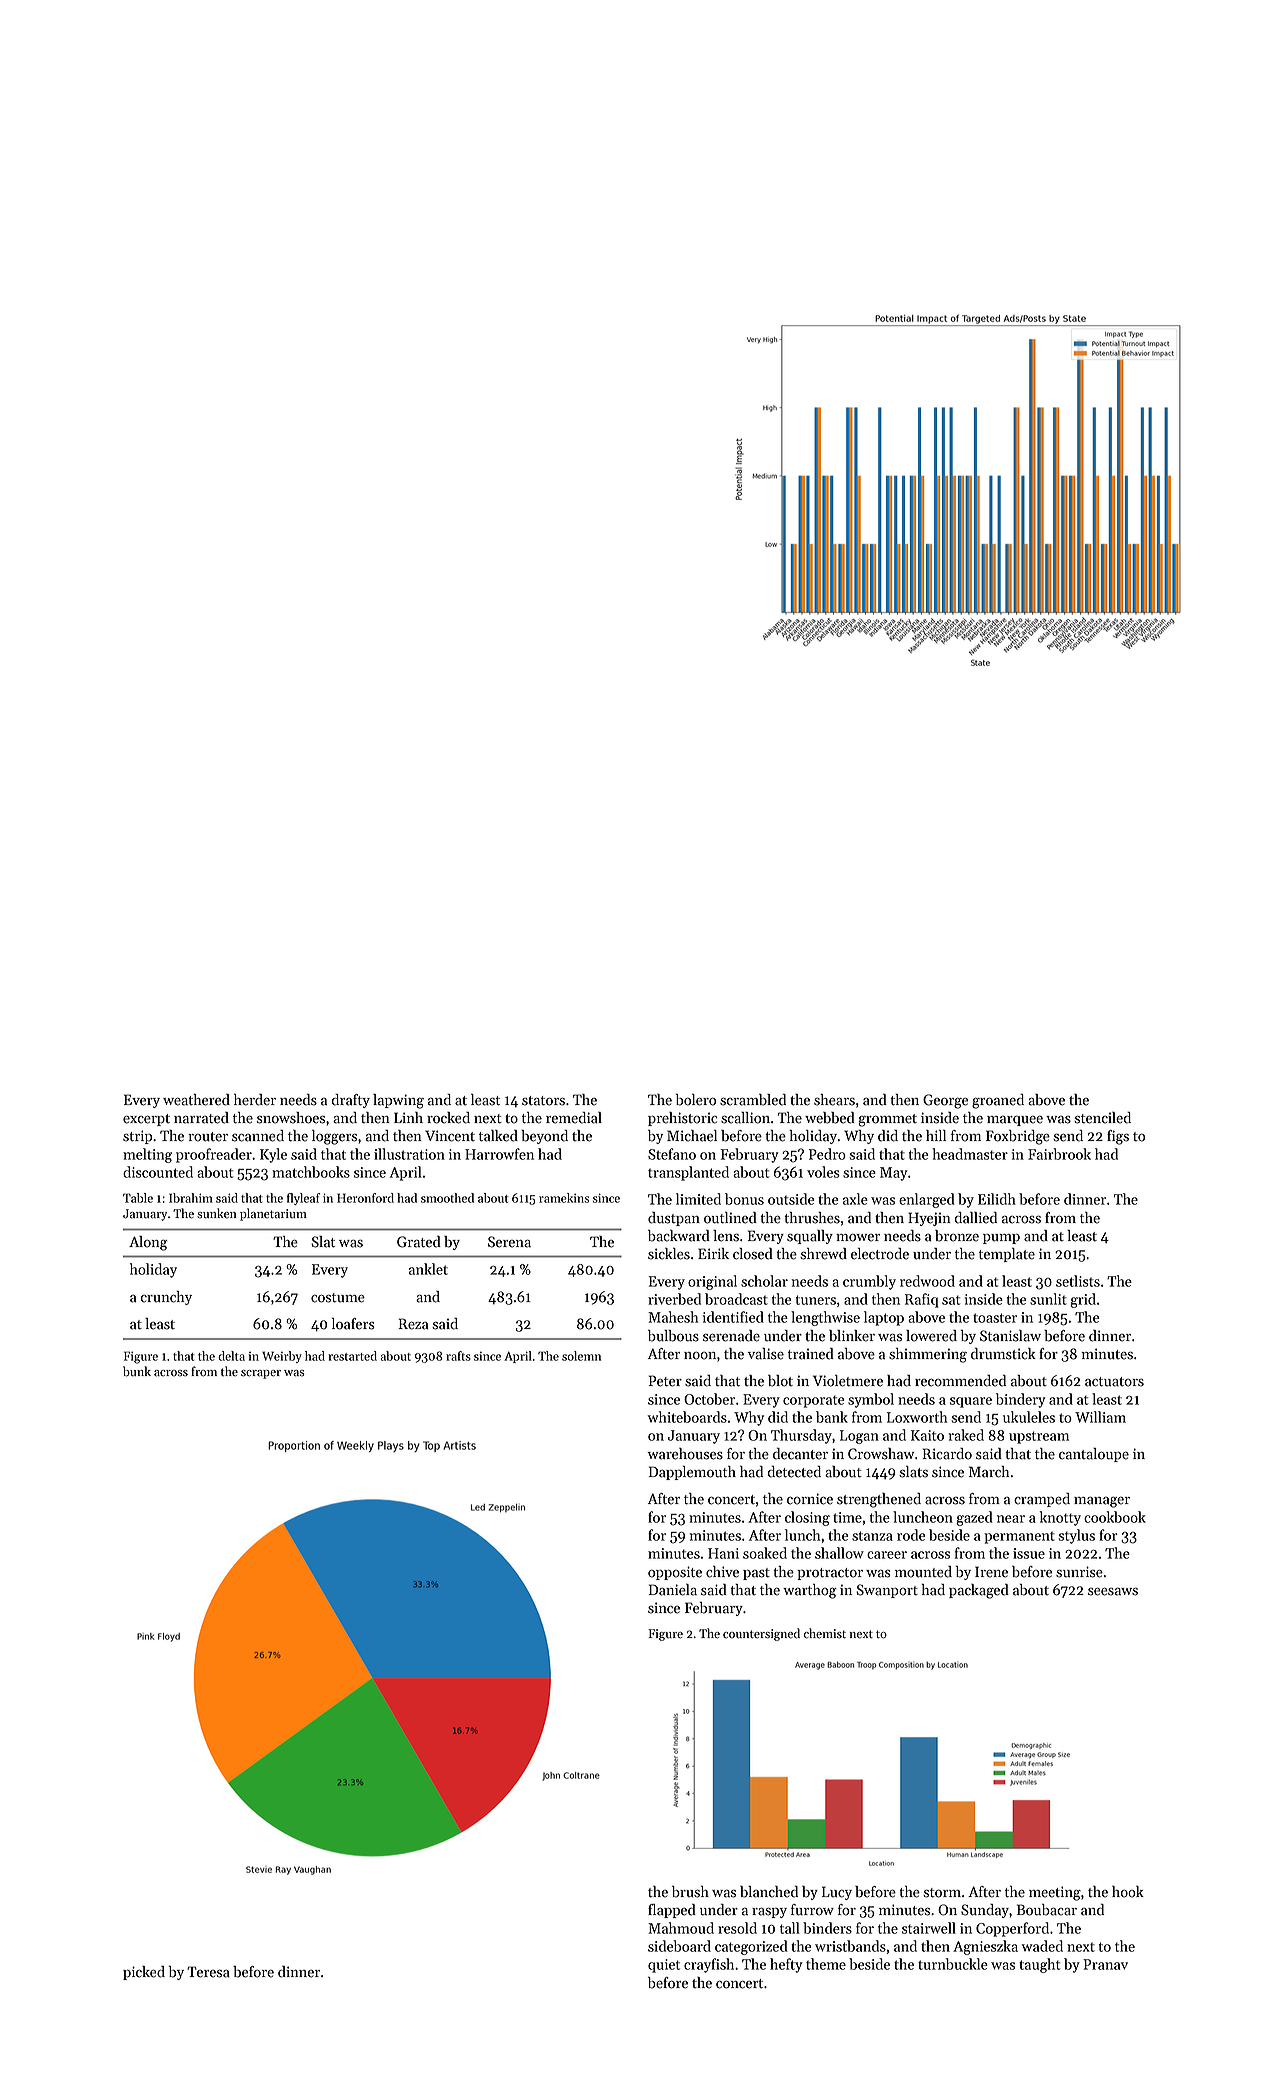  Describe the element at coordinates (581, 1356) in the screenshot. I see `solemn` at that location.
